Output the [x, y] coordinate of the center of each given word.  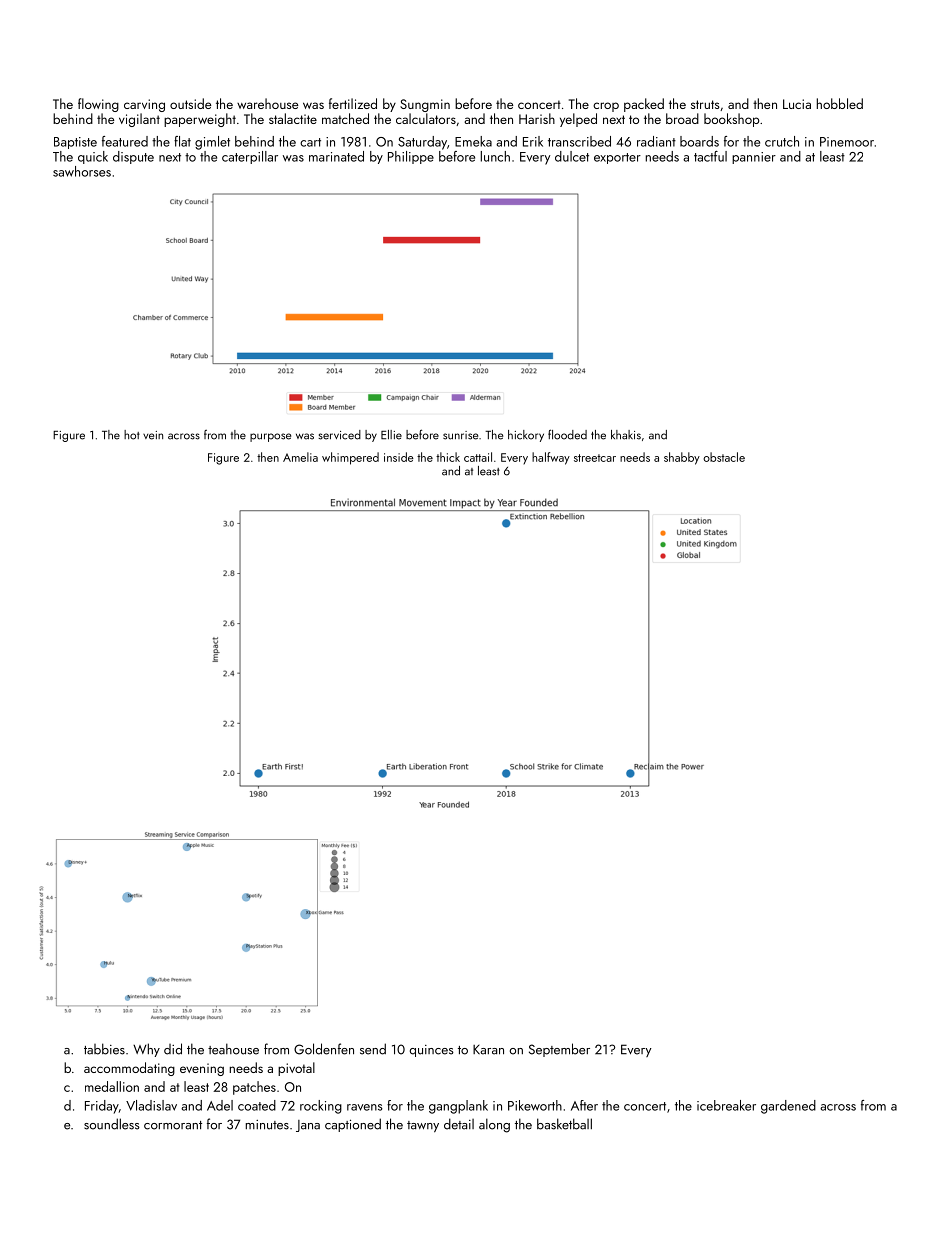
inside [399, 457]
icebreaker [726, 1105]
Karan [488, 1050]
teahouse [233, 1049]
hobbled [840, 103]
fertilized [353, 103]
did [173, 1049]
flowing [98, 105]
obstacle [724, 457]
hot [132, 435]
